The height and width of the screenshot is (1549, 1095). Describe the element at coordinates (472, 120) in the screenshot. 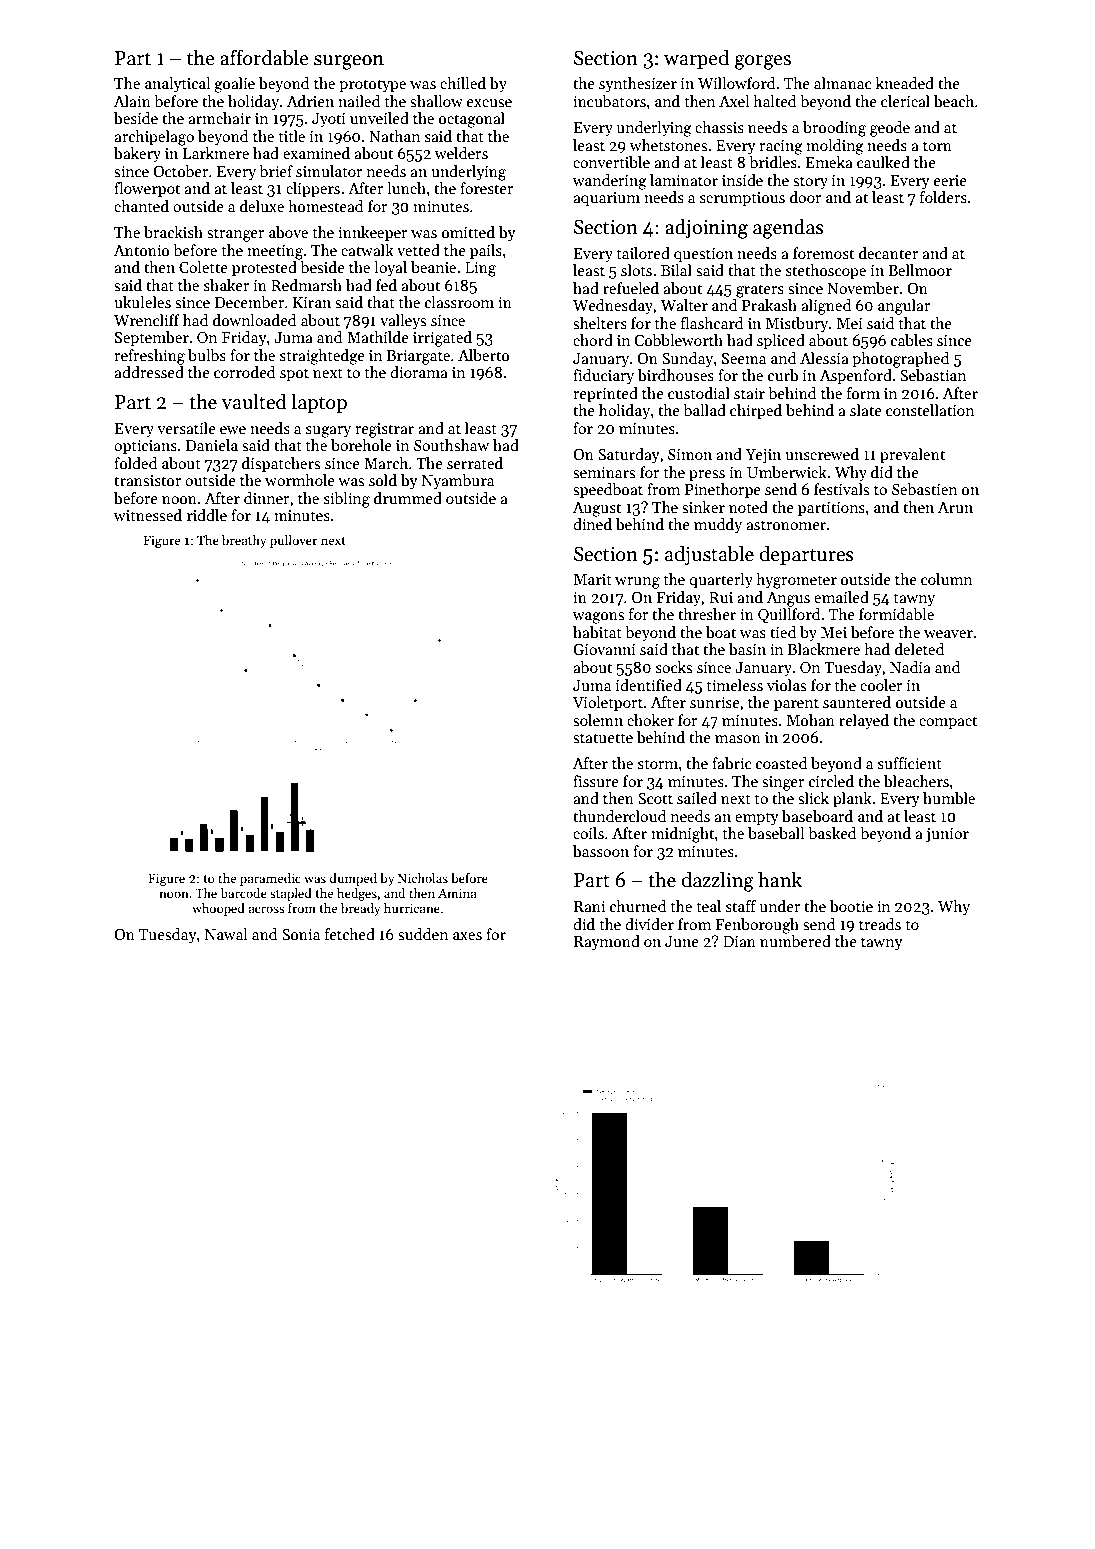

I see `octagonal` at that location.
